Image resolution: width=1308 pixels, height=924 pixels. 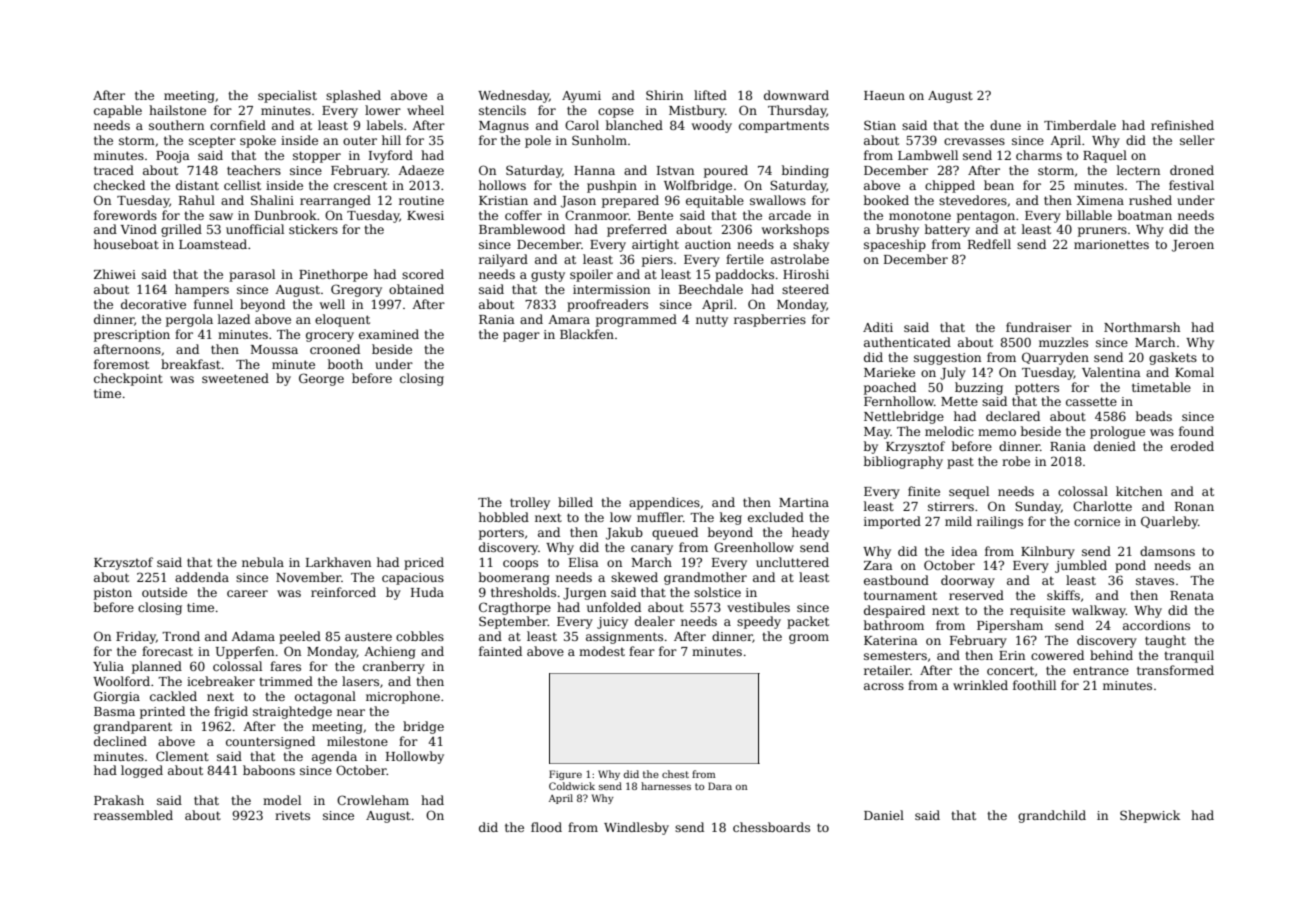 I want to click on lifted, so click(x=710, y=95).
